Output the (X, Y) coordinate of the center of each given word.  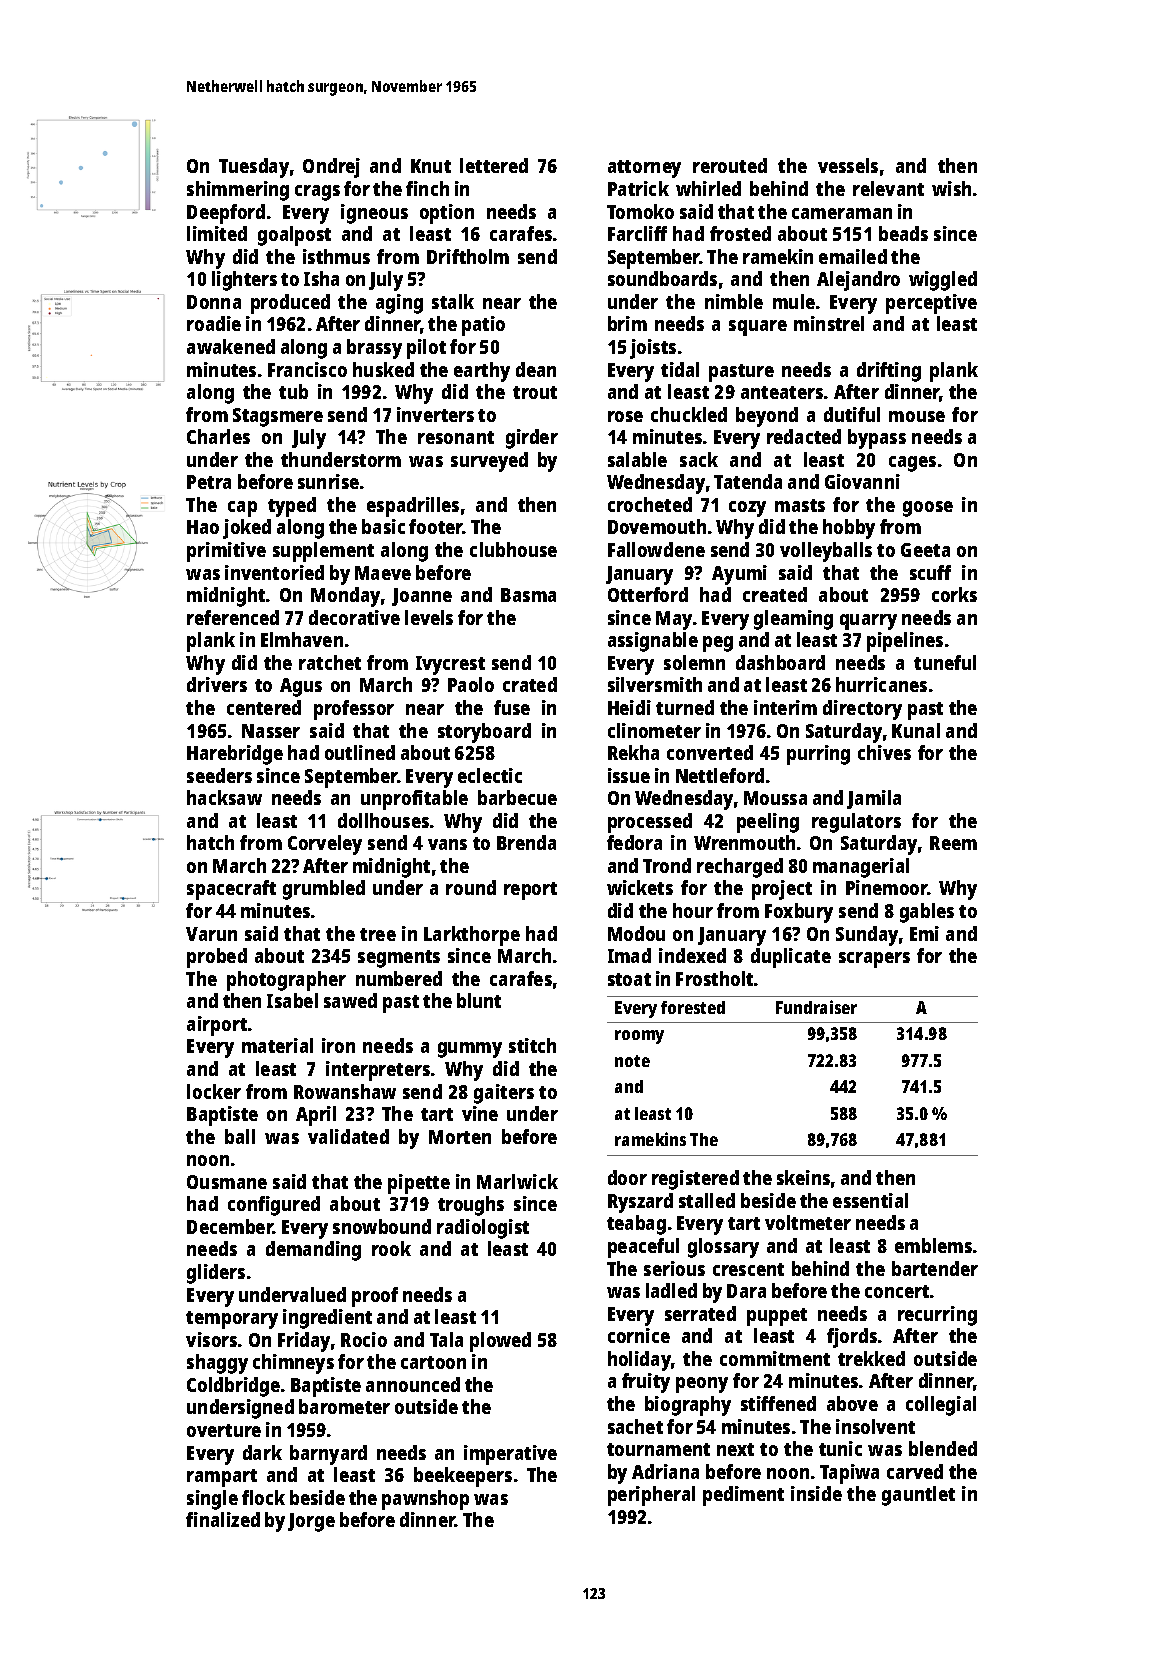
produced (290, 304)
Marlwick (517, 1181)
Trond (667, 865)
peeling (768, 823)
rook (391, 1248)
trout (535, 392)
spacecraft (231, 890)
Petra (209, 482)
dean (536, 369)
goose (928, 509)
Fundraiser (816, 1007)
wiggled (943, 281)
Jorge (311, 1522)
